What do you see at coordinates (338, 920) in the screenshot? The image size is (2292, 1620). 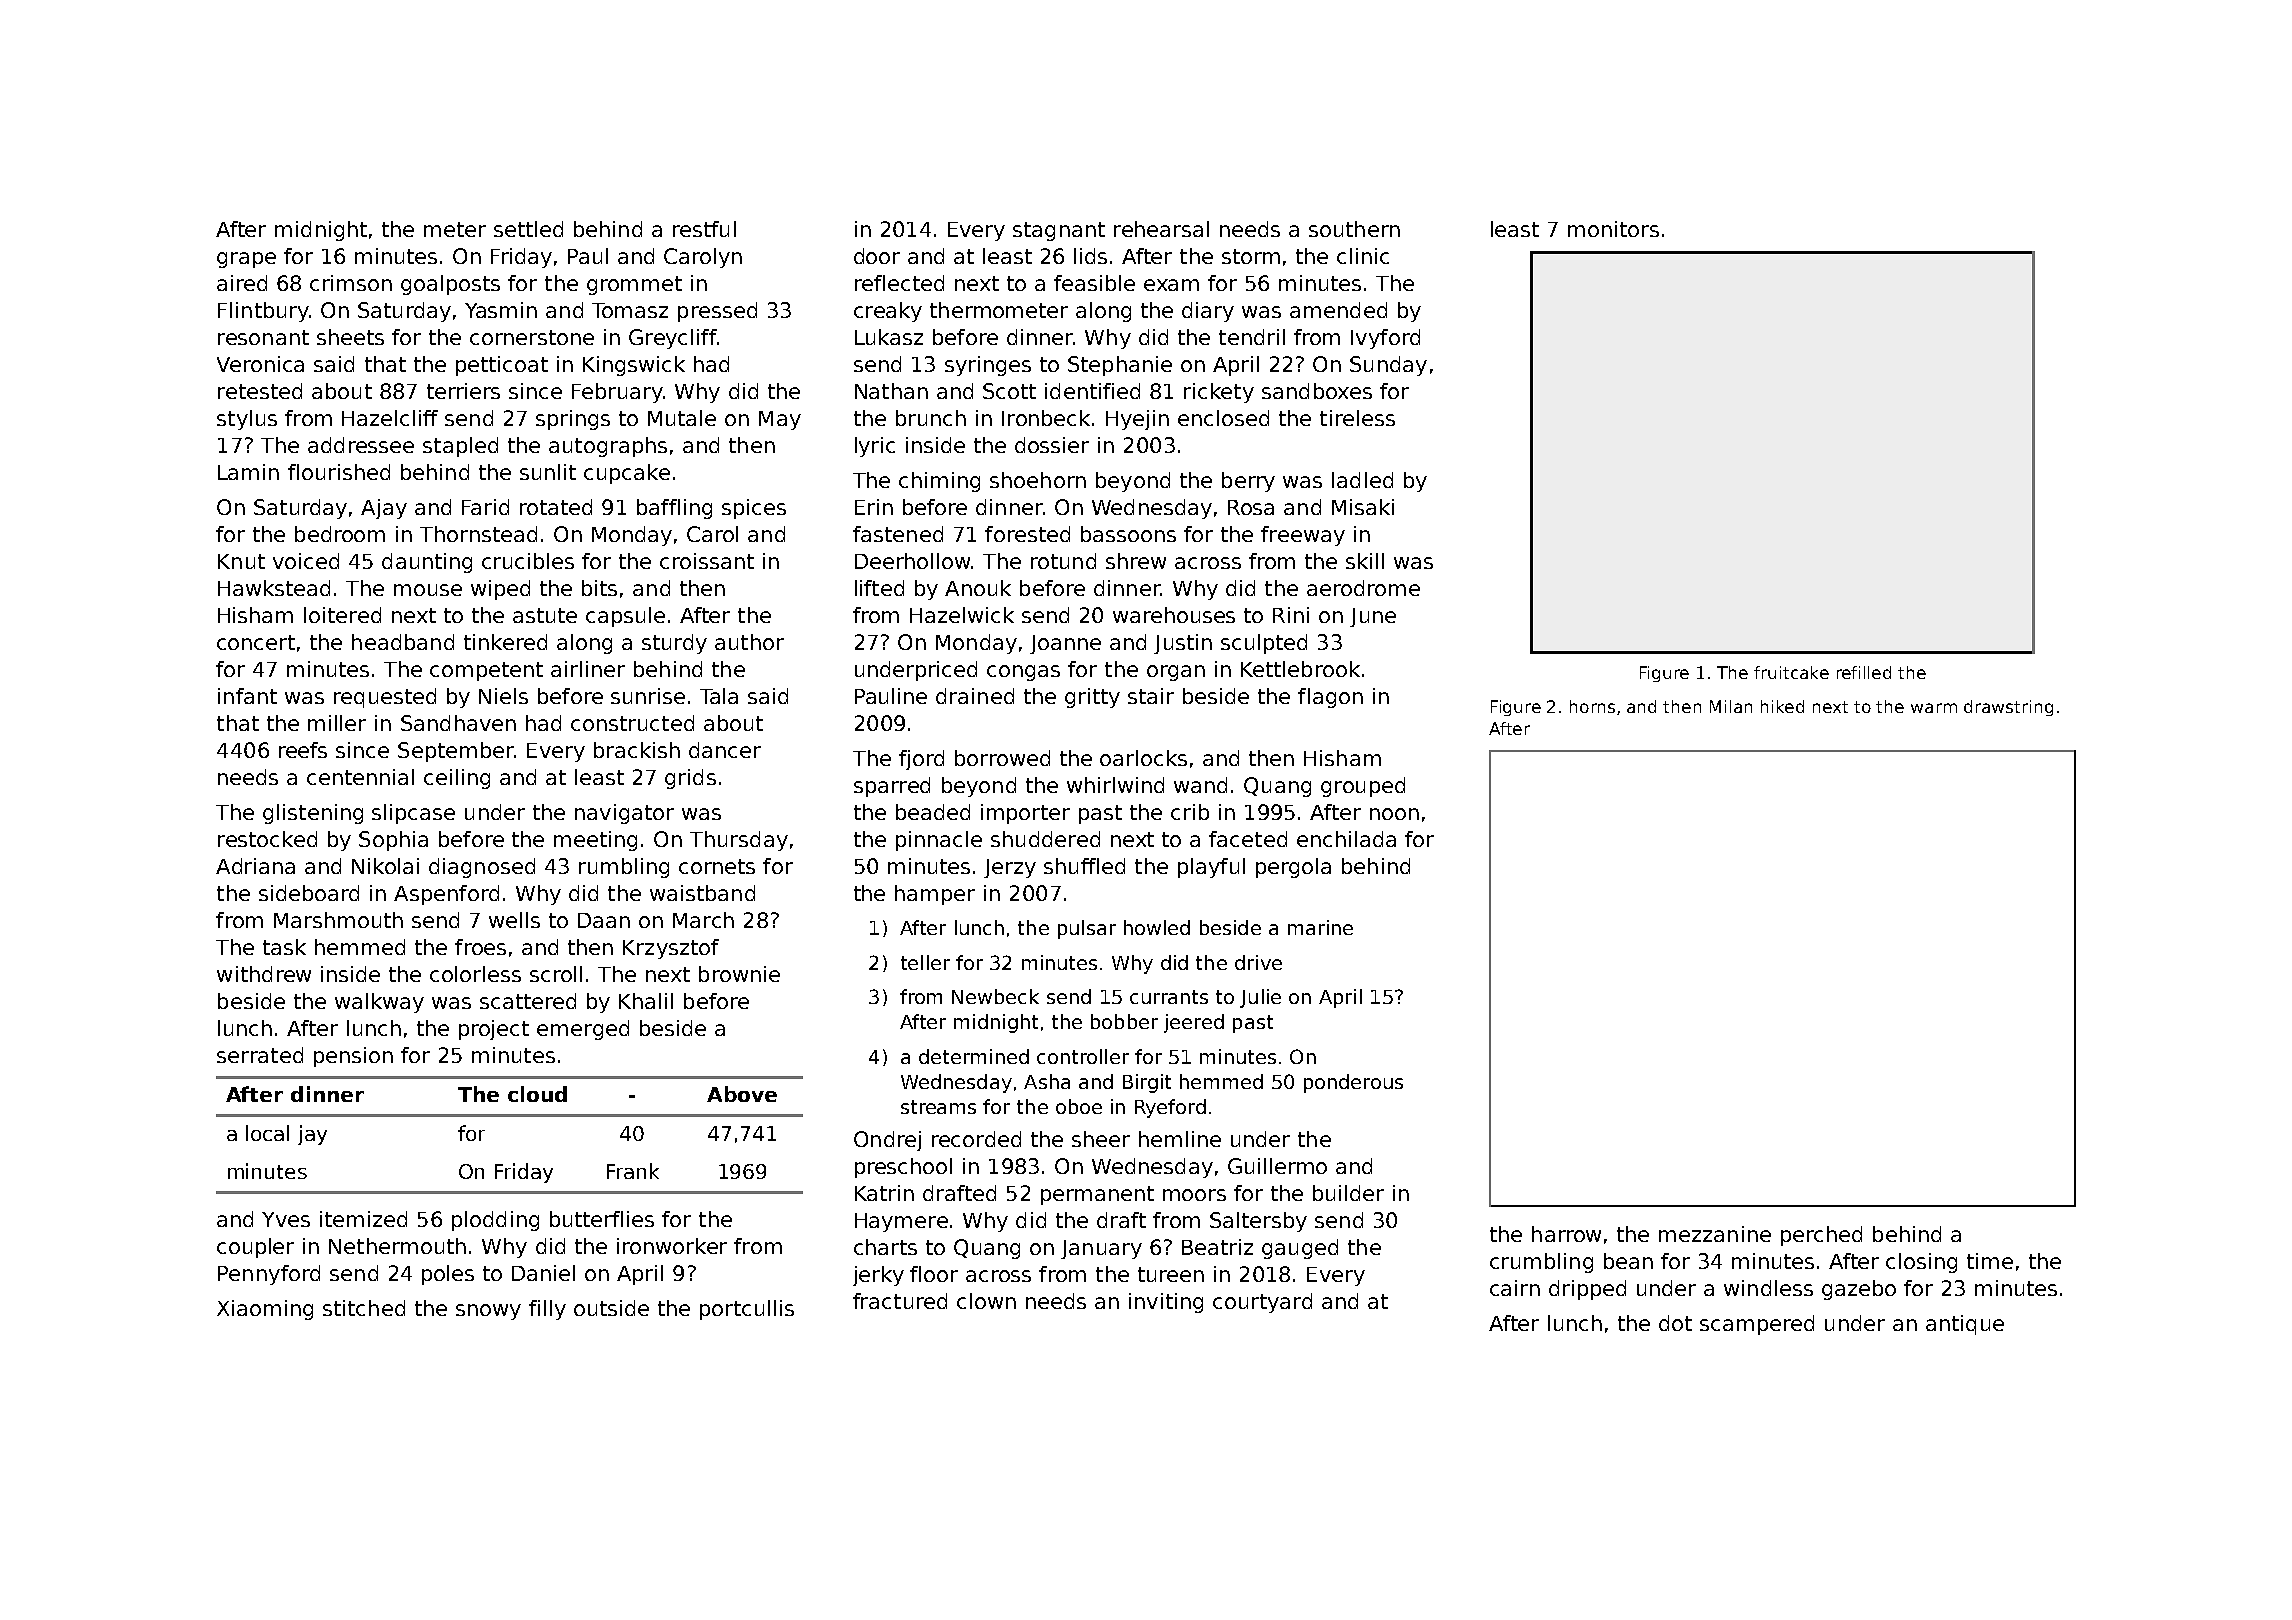 I see `Marshmouth` at bounding box center [338, 920].
